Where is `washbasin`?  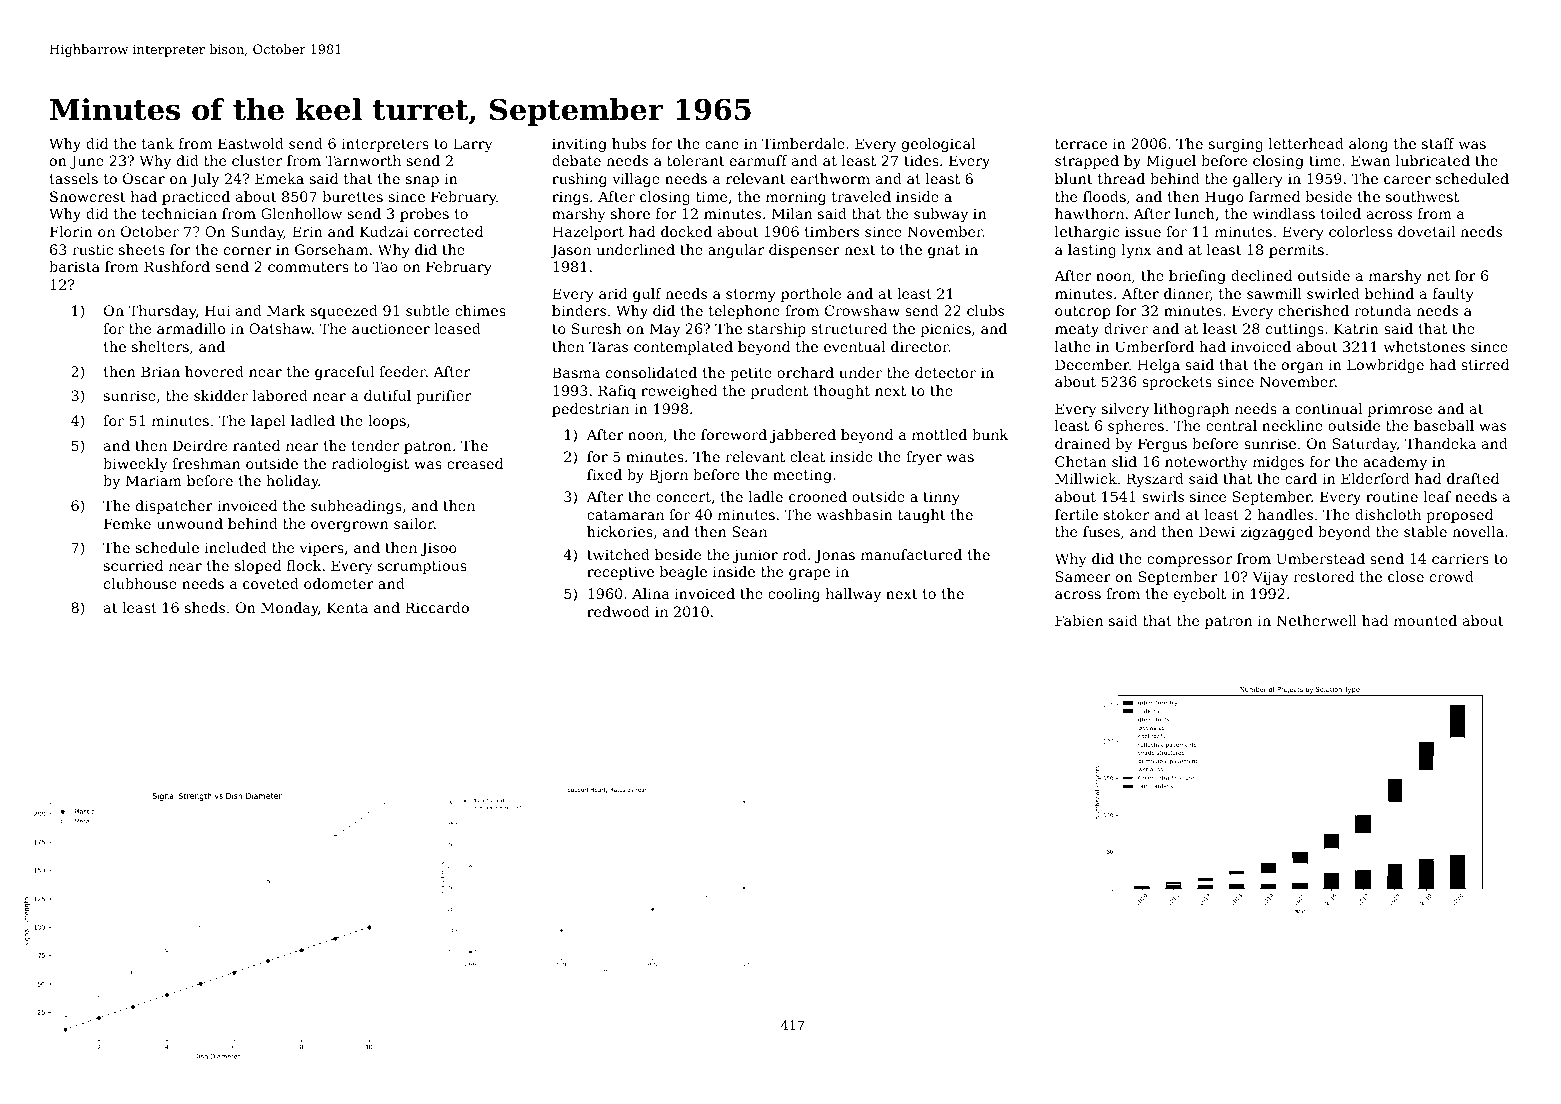 washbasin is located at coordinates (855, 514).
